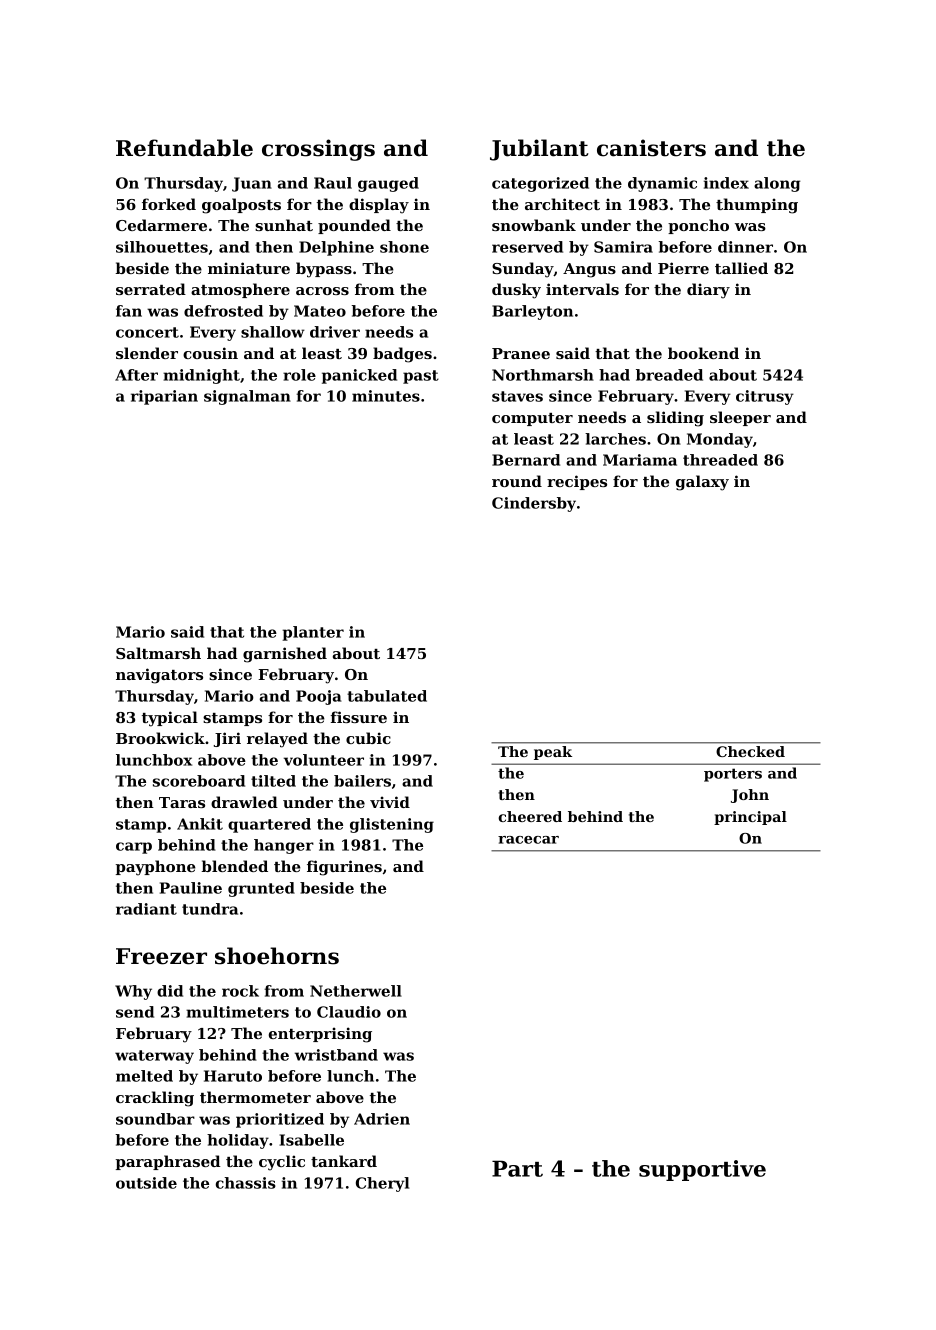 This screenshot has width=936, height=1330. Describe the element at coordinates (155, 1099) in the screenshot. I see `crackling` at that location.
